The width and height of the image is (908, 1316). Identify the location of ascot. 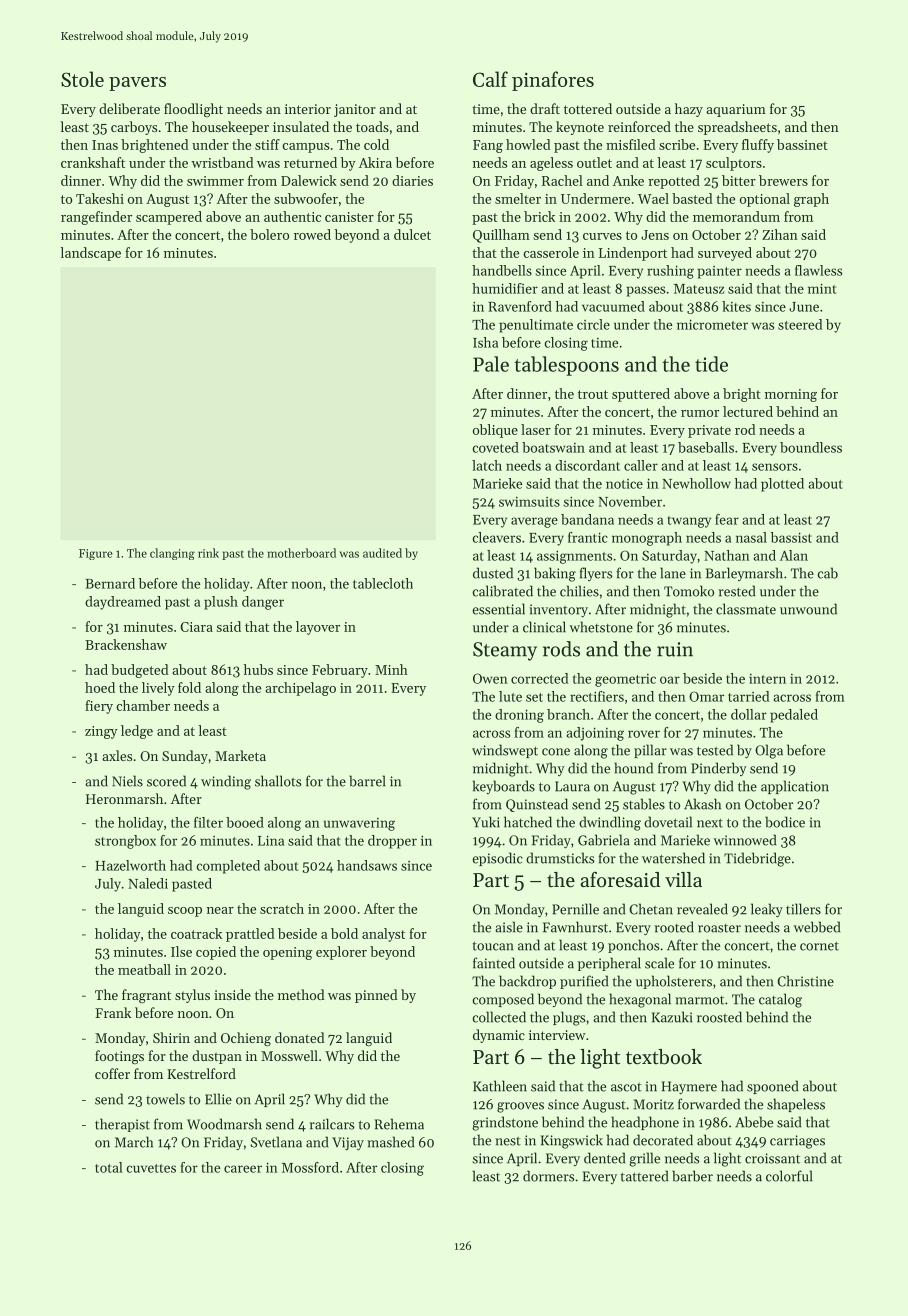
(626, 1087).
